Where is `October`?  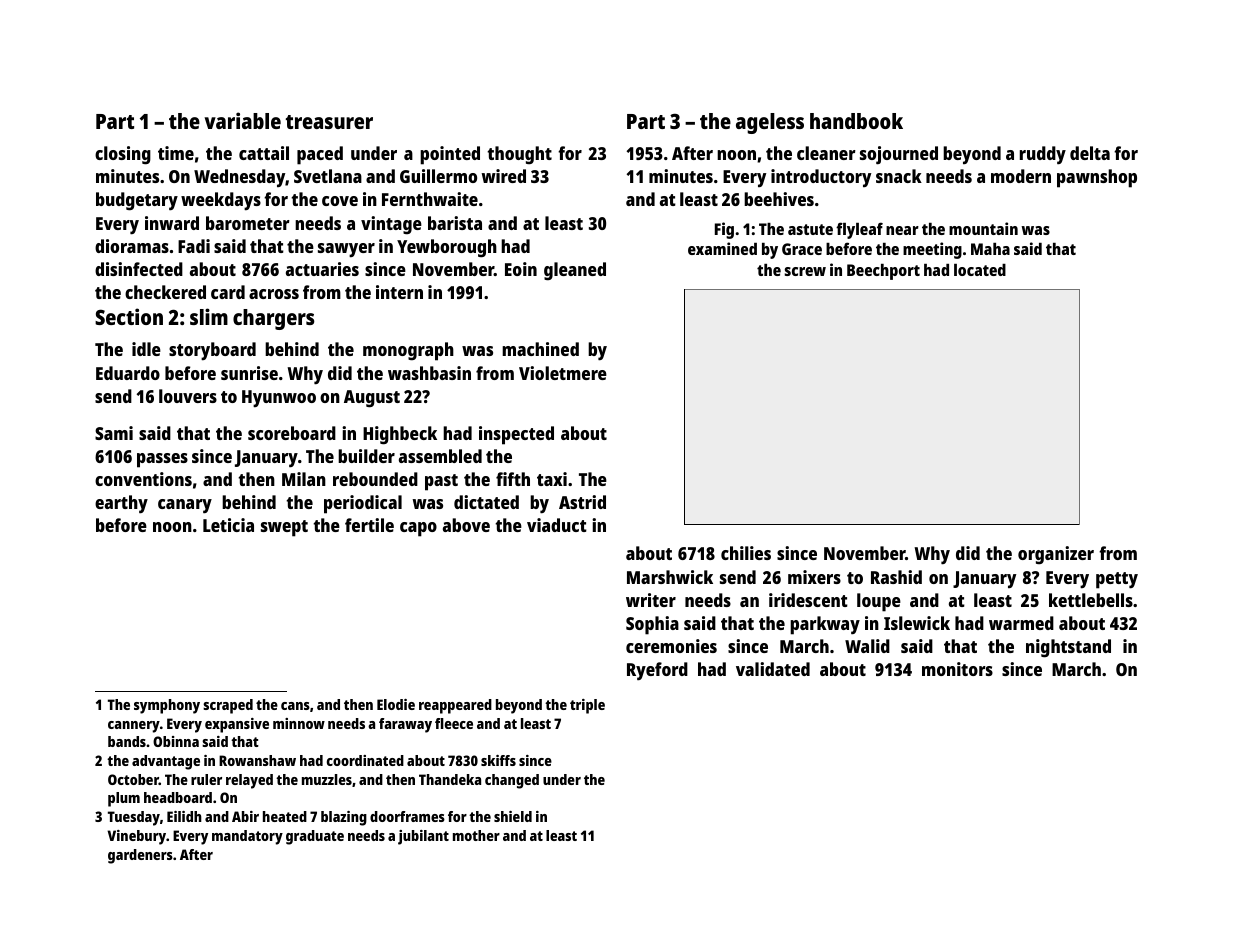 October is located at coordinates (133, 779).
